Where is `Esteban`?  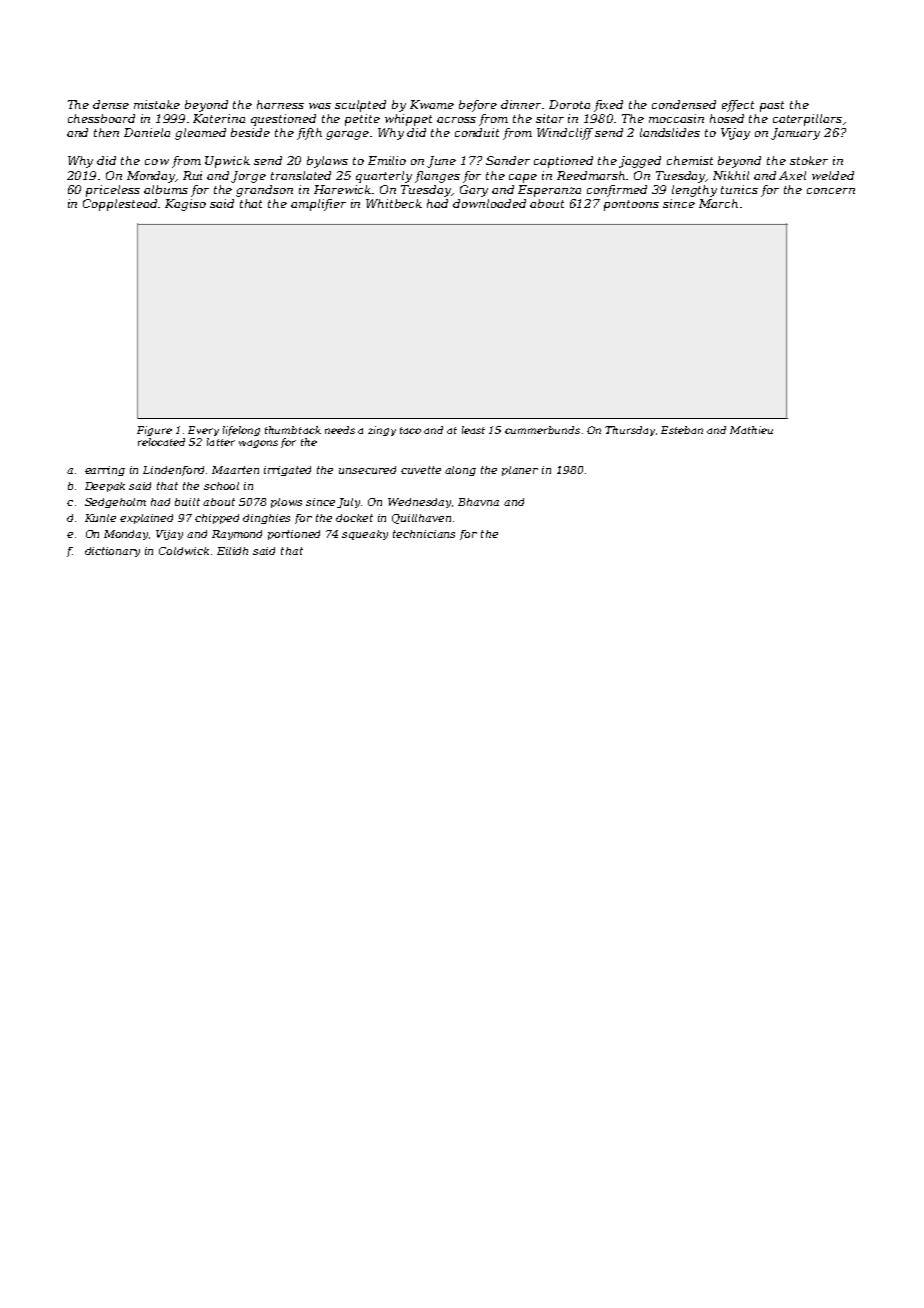 Esteban is located at coordinates (682, 430).
